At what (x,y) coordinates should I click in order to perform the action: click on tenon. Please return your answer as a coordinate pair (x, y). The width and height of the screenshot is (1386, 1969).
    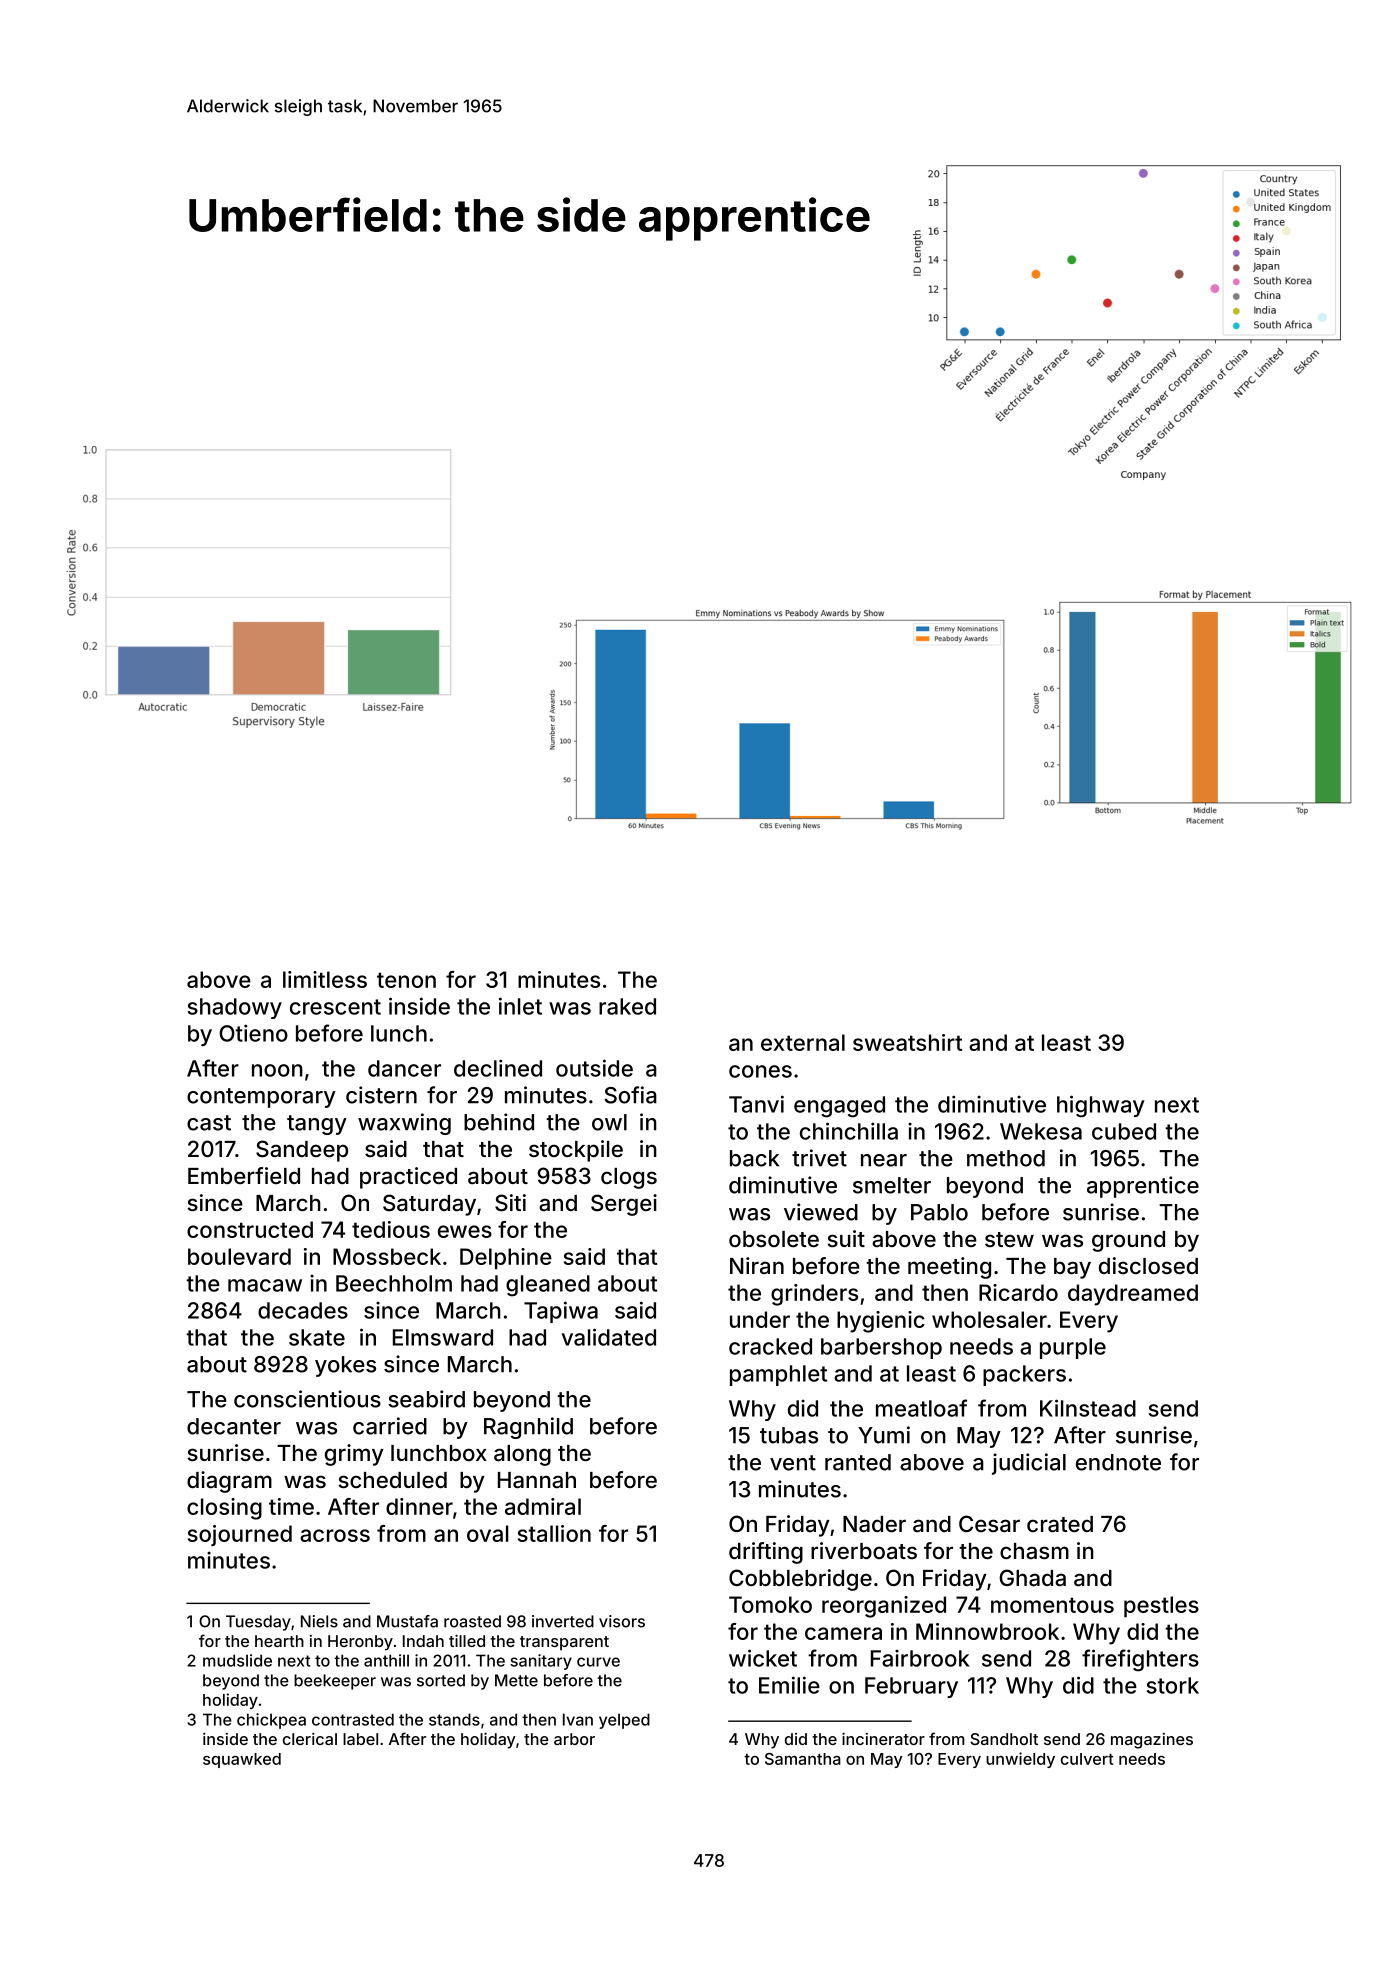
    Looking at the image, I should click on (406, 980).
